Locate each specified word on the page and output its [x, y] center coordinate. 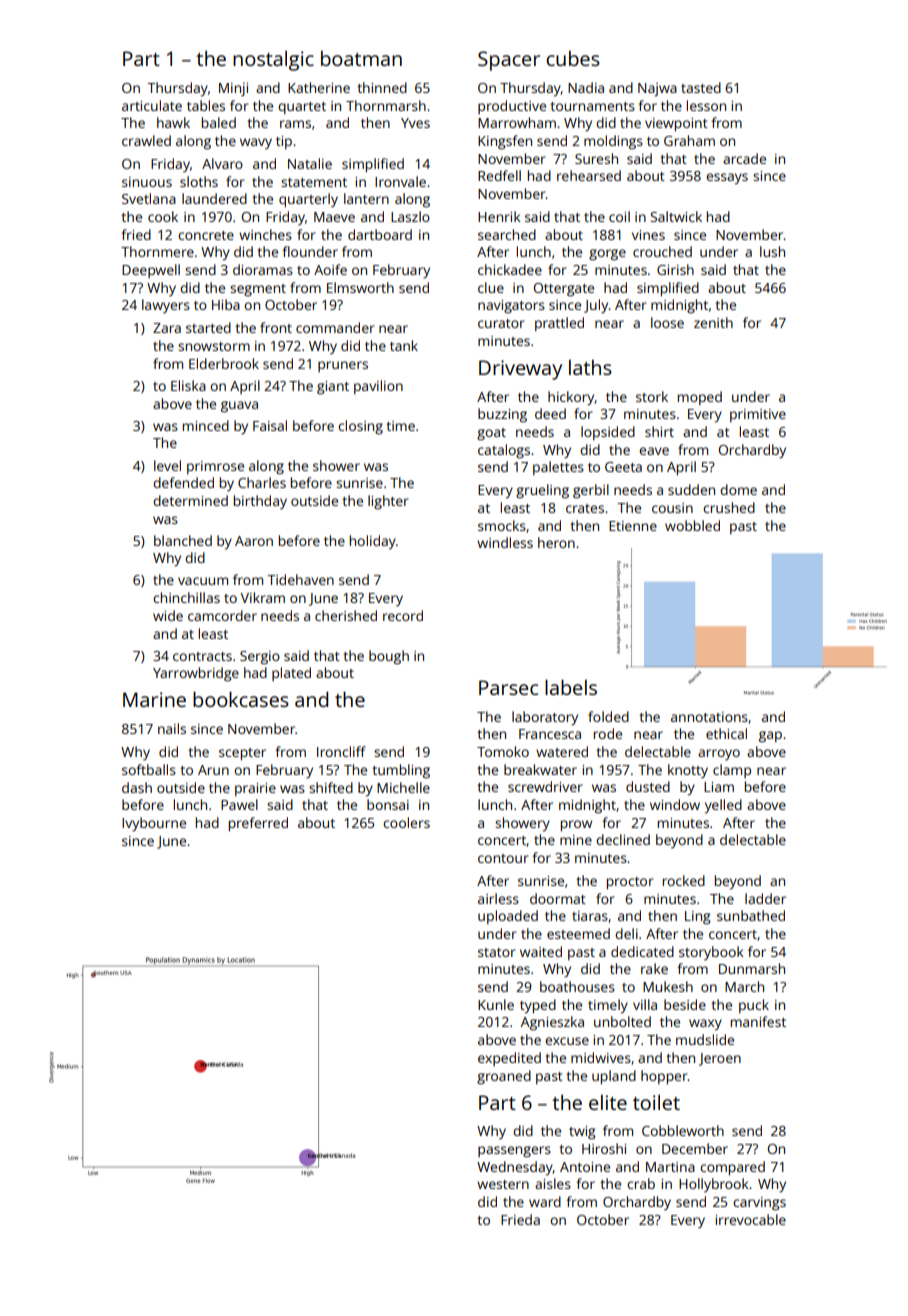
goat [491, 434]
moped [700, 398]
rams [295, 124]
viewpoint [676, 124]
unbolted [622, 1021]
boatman [361, 58]
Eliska [188, 385]
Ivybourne [154, 824]
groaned [504, 1077]
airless [498, 898]
